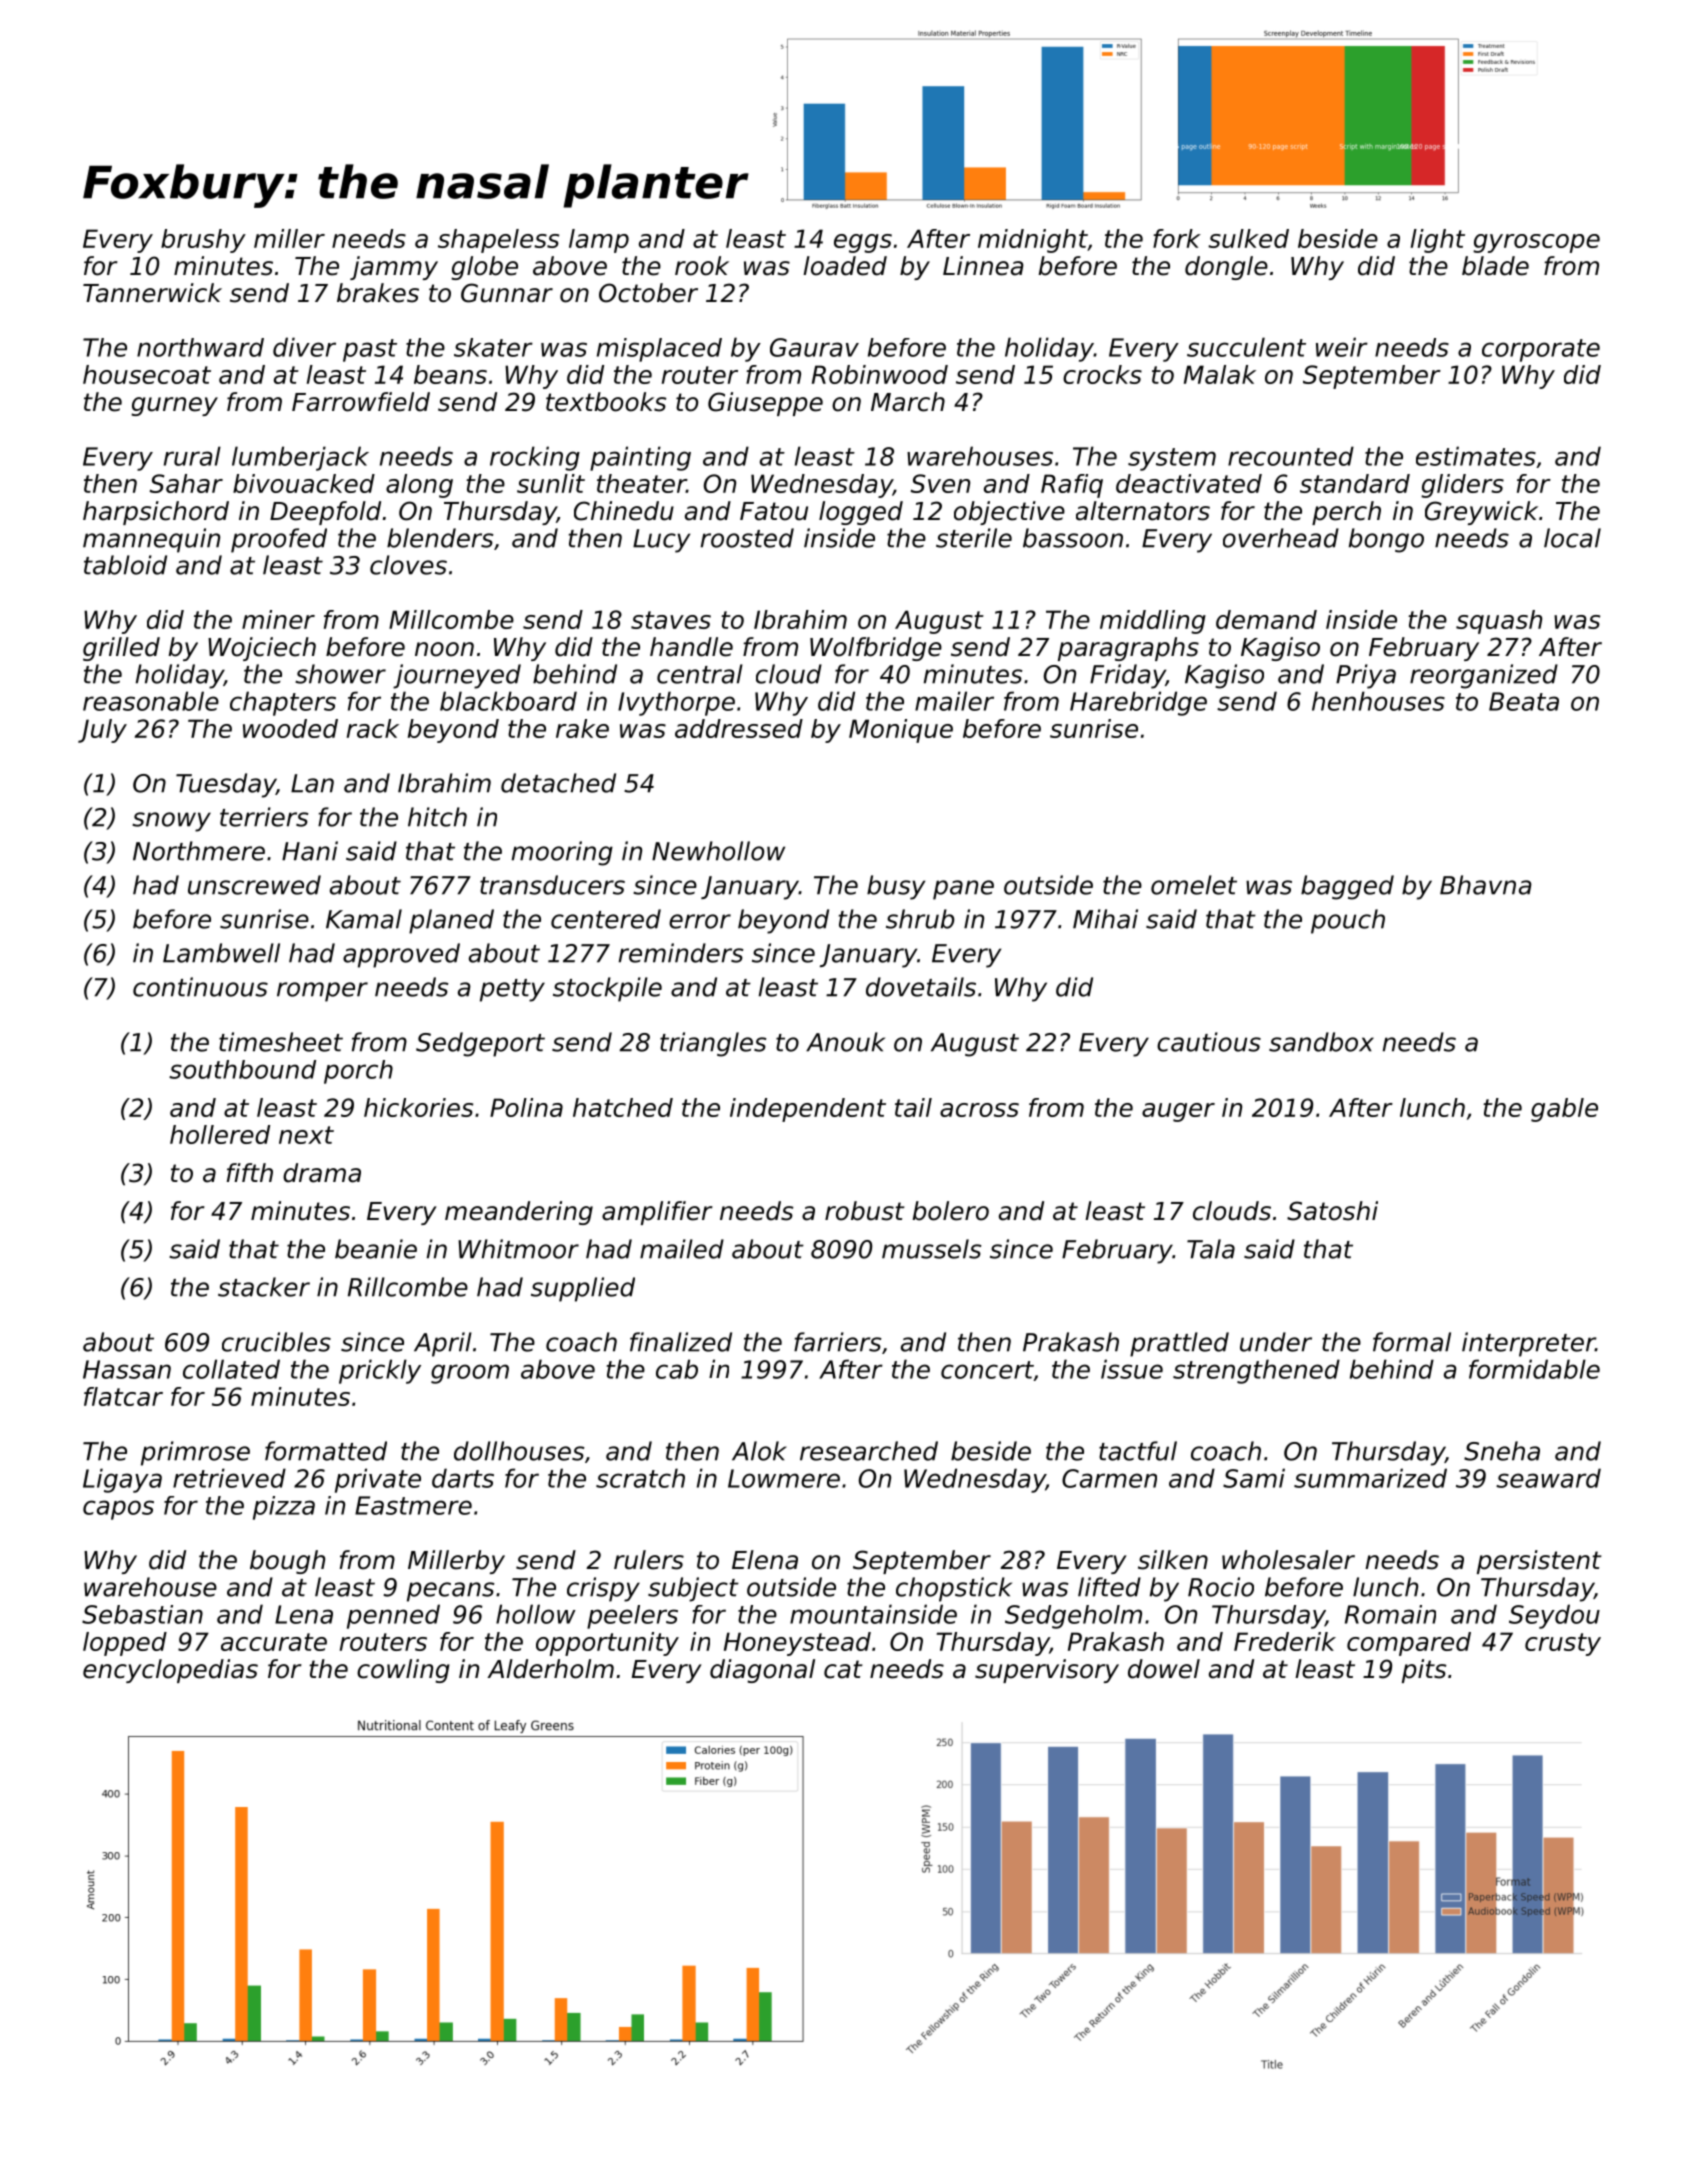  What do you see at coordinates (1524, 701) in the screenshot?
I see `Beata` at bounding box center [1524, 701].
